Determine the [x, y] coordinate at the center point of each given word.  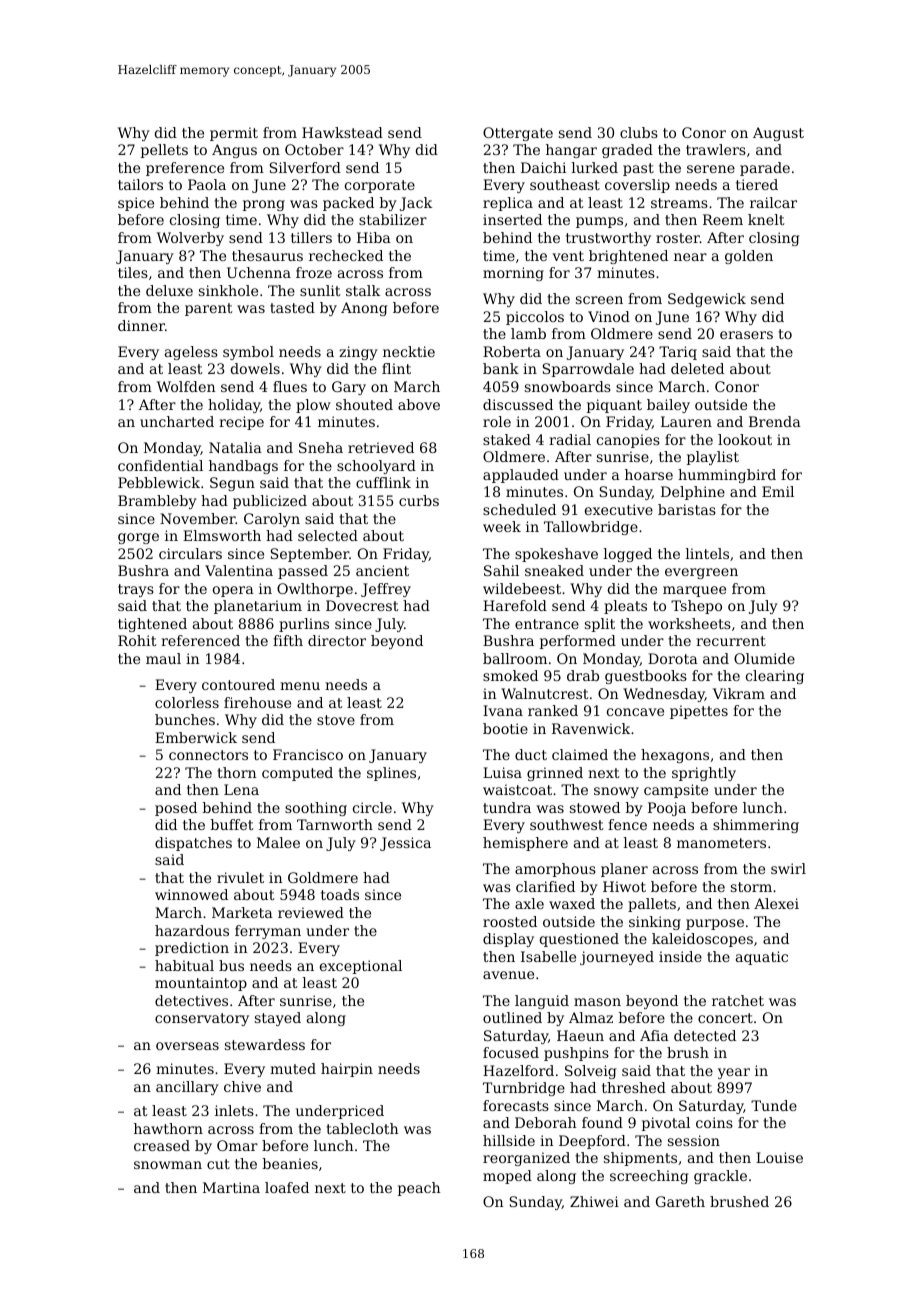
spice [136, 204]
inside [680, 956]
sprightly [704, 774]
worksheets [689, 623]
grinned [555, 774]
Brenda [775, 421]
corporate [380, 186]
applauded [521, 476]
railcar [773, 202]
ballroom [515, 658]
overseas [187, 1046]
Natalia [235, 447]
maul [163, 658]
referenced [200, 640]
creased [162, 1145]
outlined [512, 1017]
